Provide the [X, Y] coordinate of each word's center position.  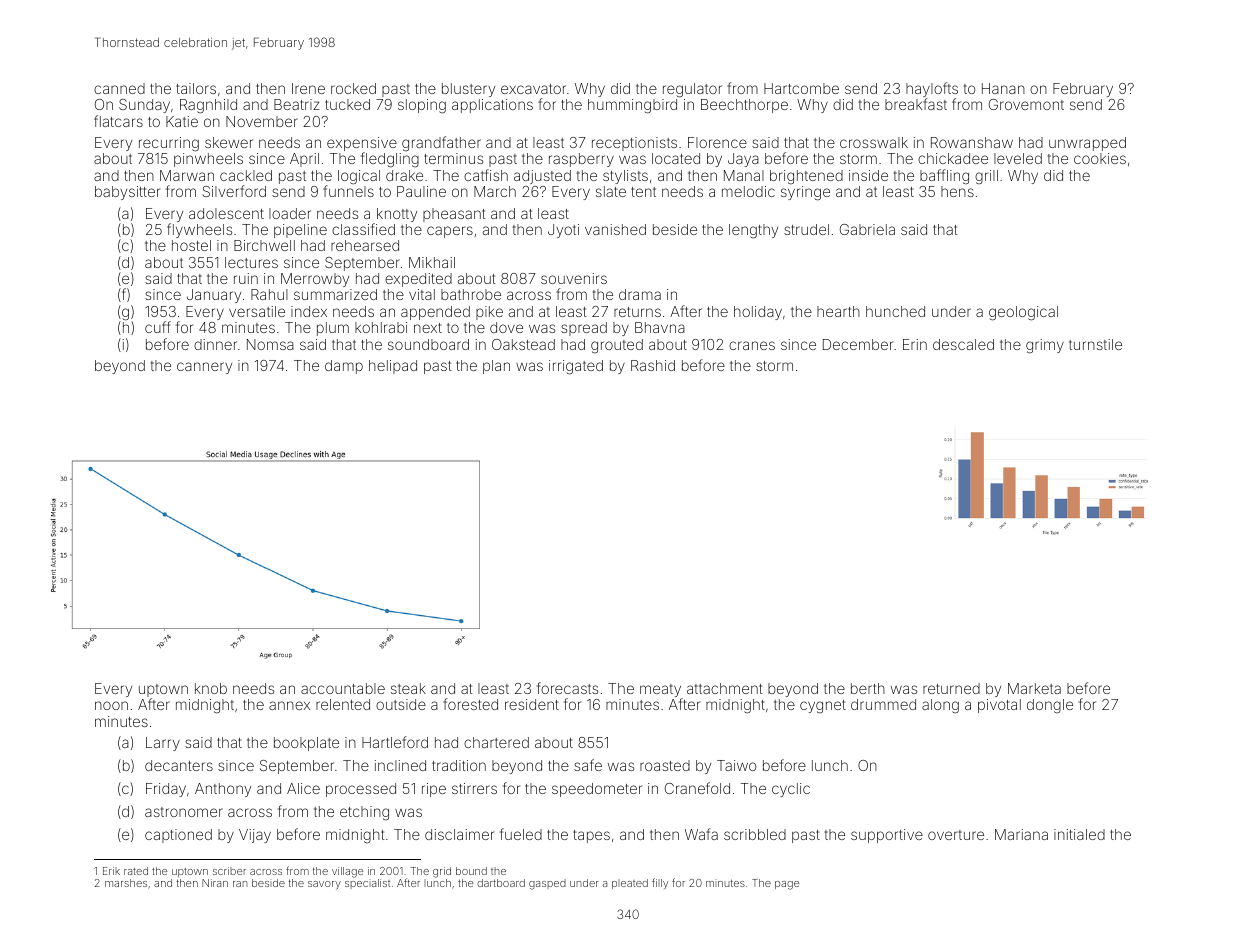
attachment [725, 688]
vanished [615, 229]
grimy [1045, 346]
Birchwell [264, 245]
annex [289, 705]
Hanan [1003, 88]
